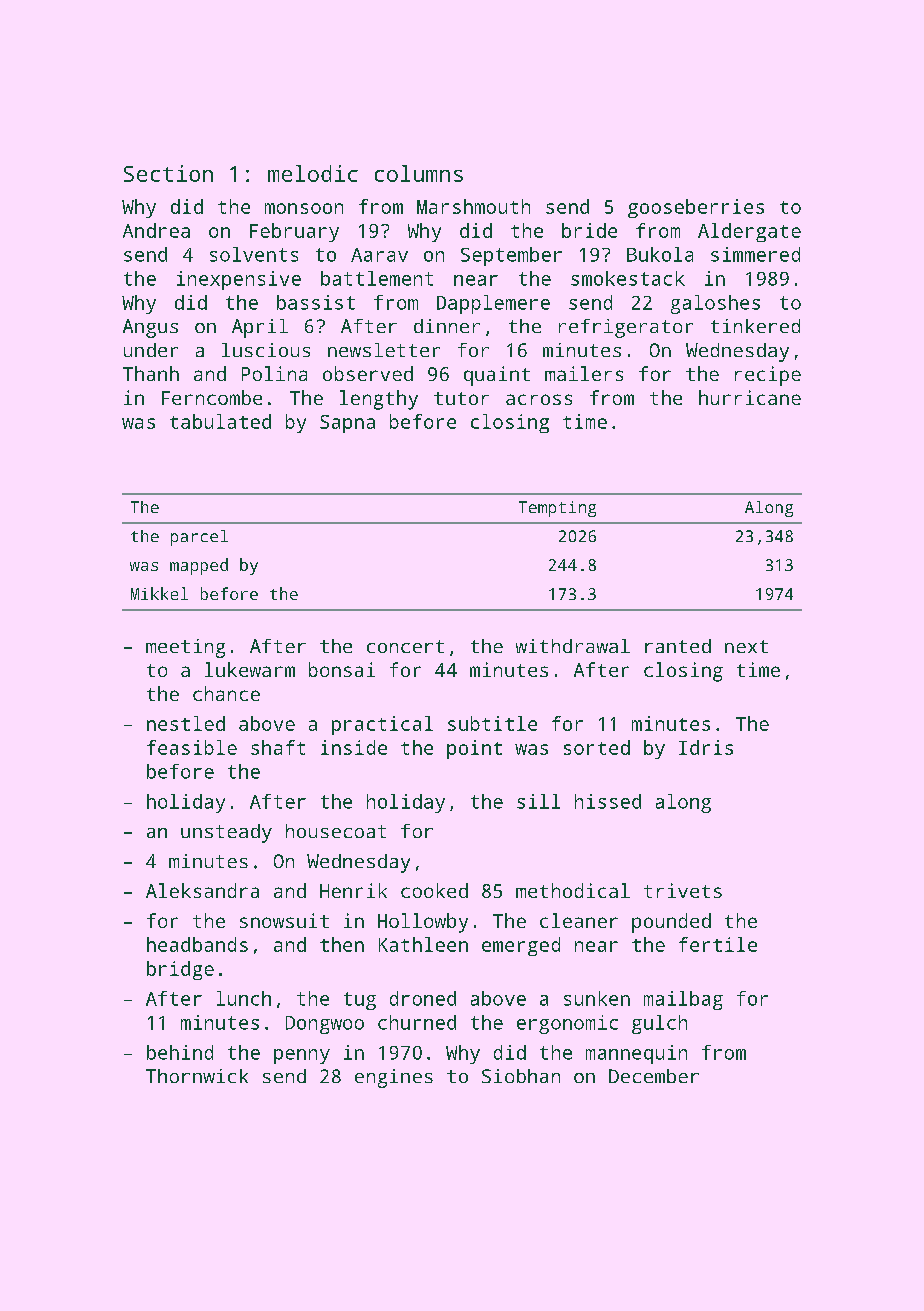 The width and height of the screenshot is (924, 1311). What do you see at coordinates (746, 646) in the screenshot?
I see `next` at bounding box center [746, 646].
